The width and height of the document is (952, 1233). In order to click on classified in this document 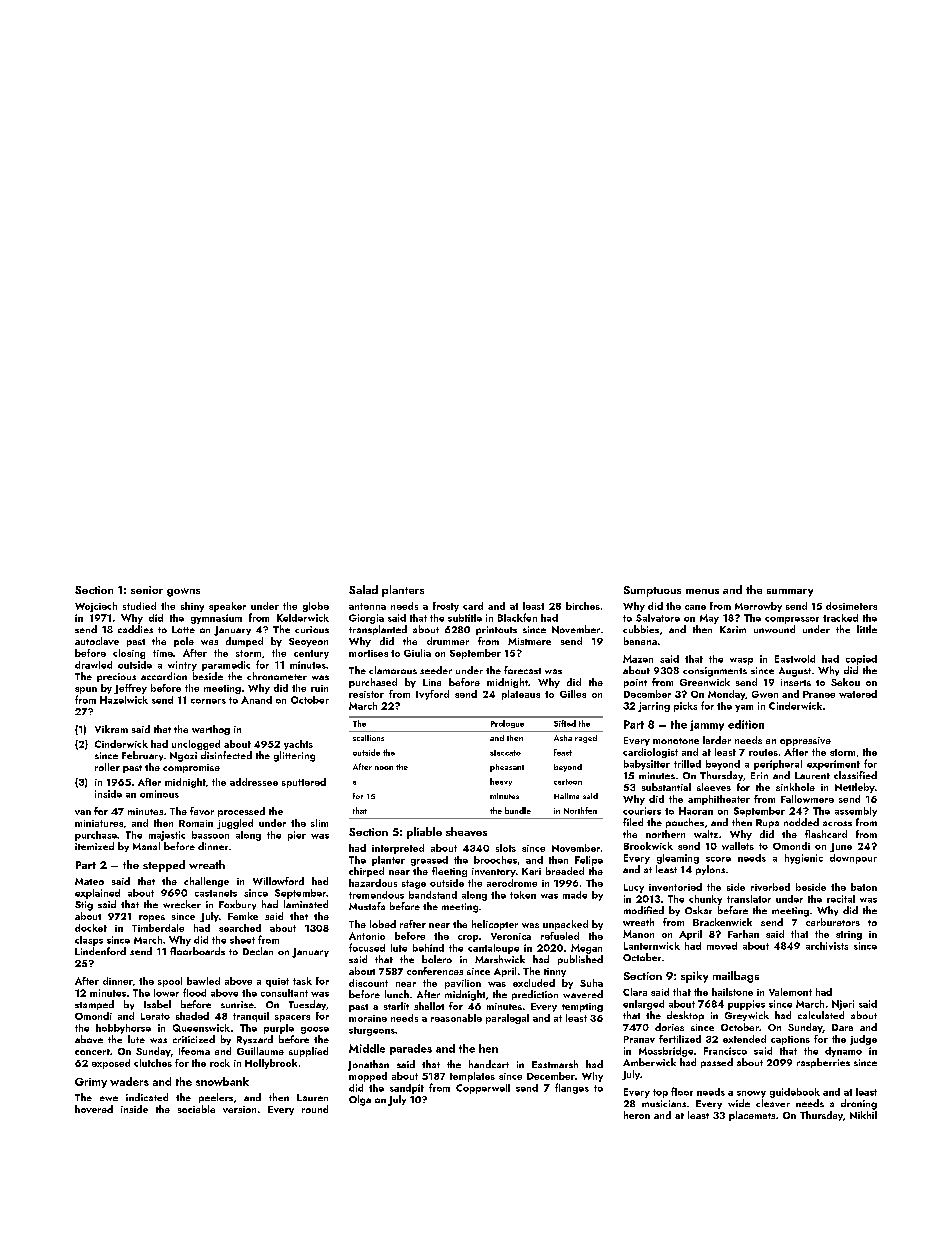, I will do `click(855, 775)`.
